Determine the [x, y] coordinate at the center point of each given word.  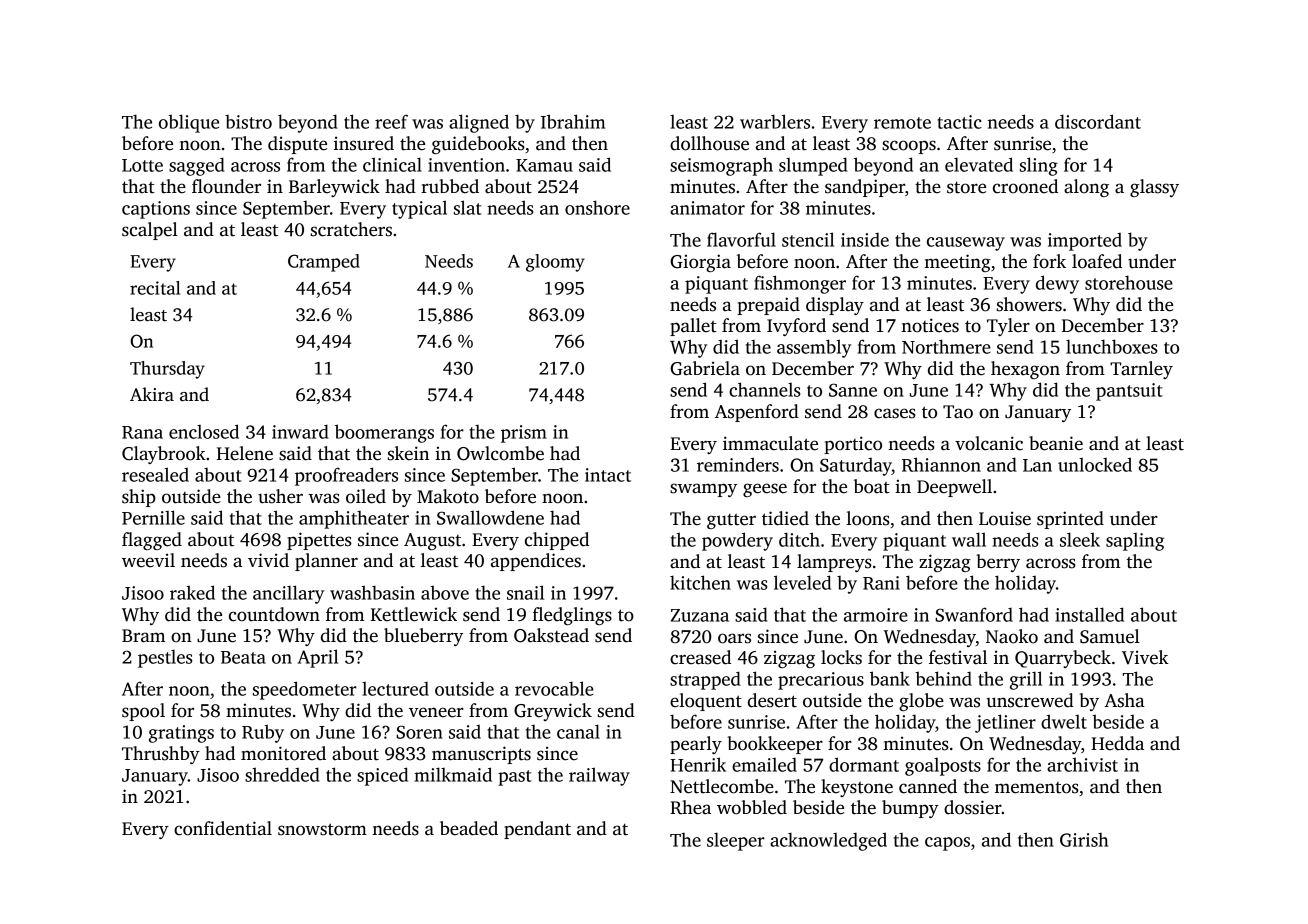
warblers [775, 121]
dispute [297, 145]
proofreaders [346, 476]
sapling [1135, 542]
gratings [181, 734]
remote [902, 123]
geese [765, 490]
